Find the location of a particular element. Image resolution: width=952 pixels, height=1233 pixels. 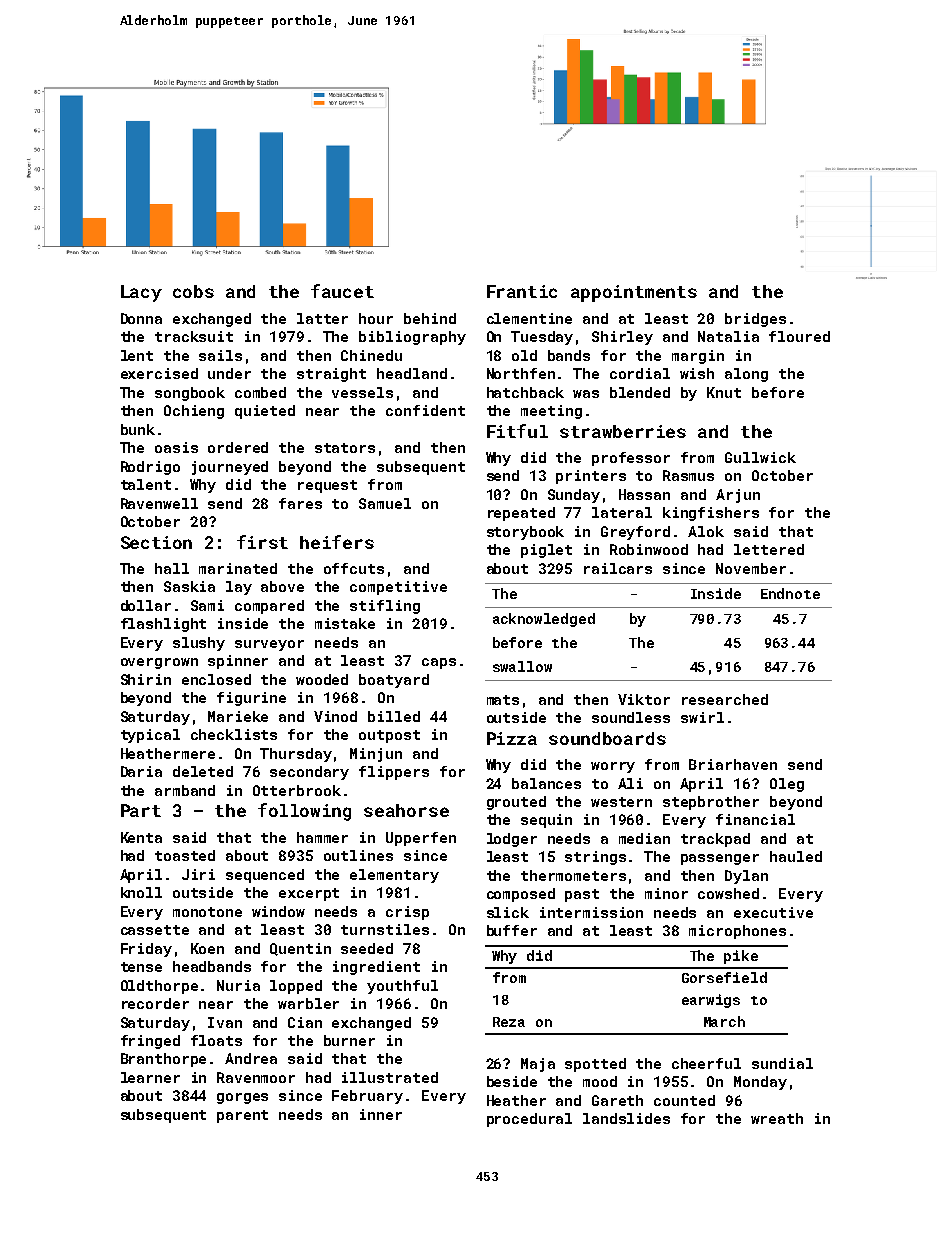

researched is located at coordinates (725, 699).
